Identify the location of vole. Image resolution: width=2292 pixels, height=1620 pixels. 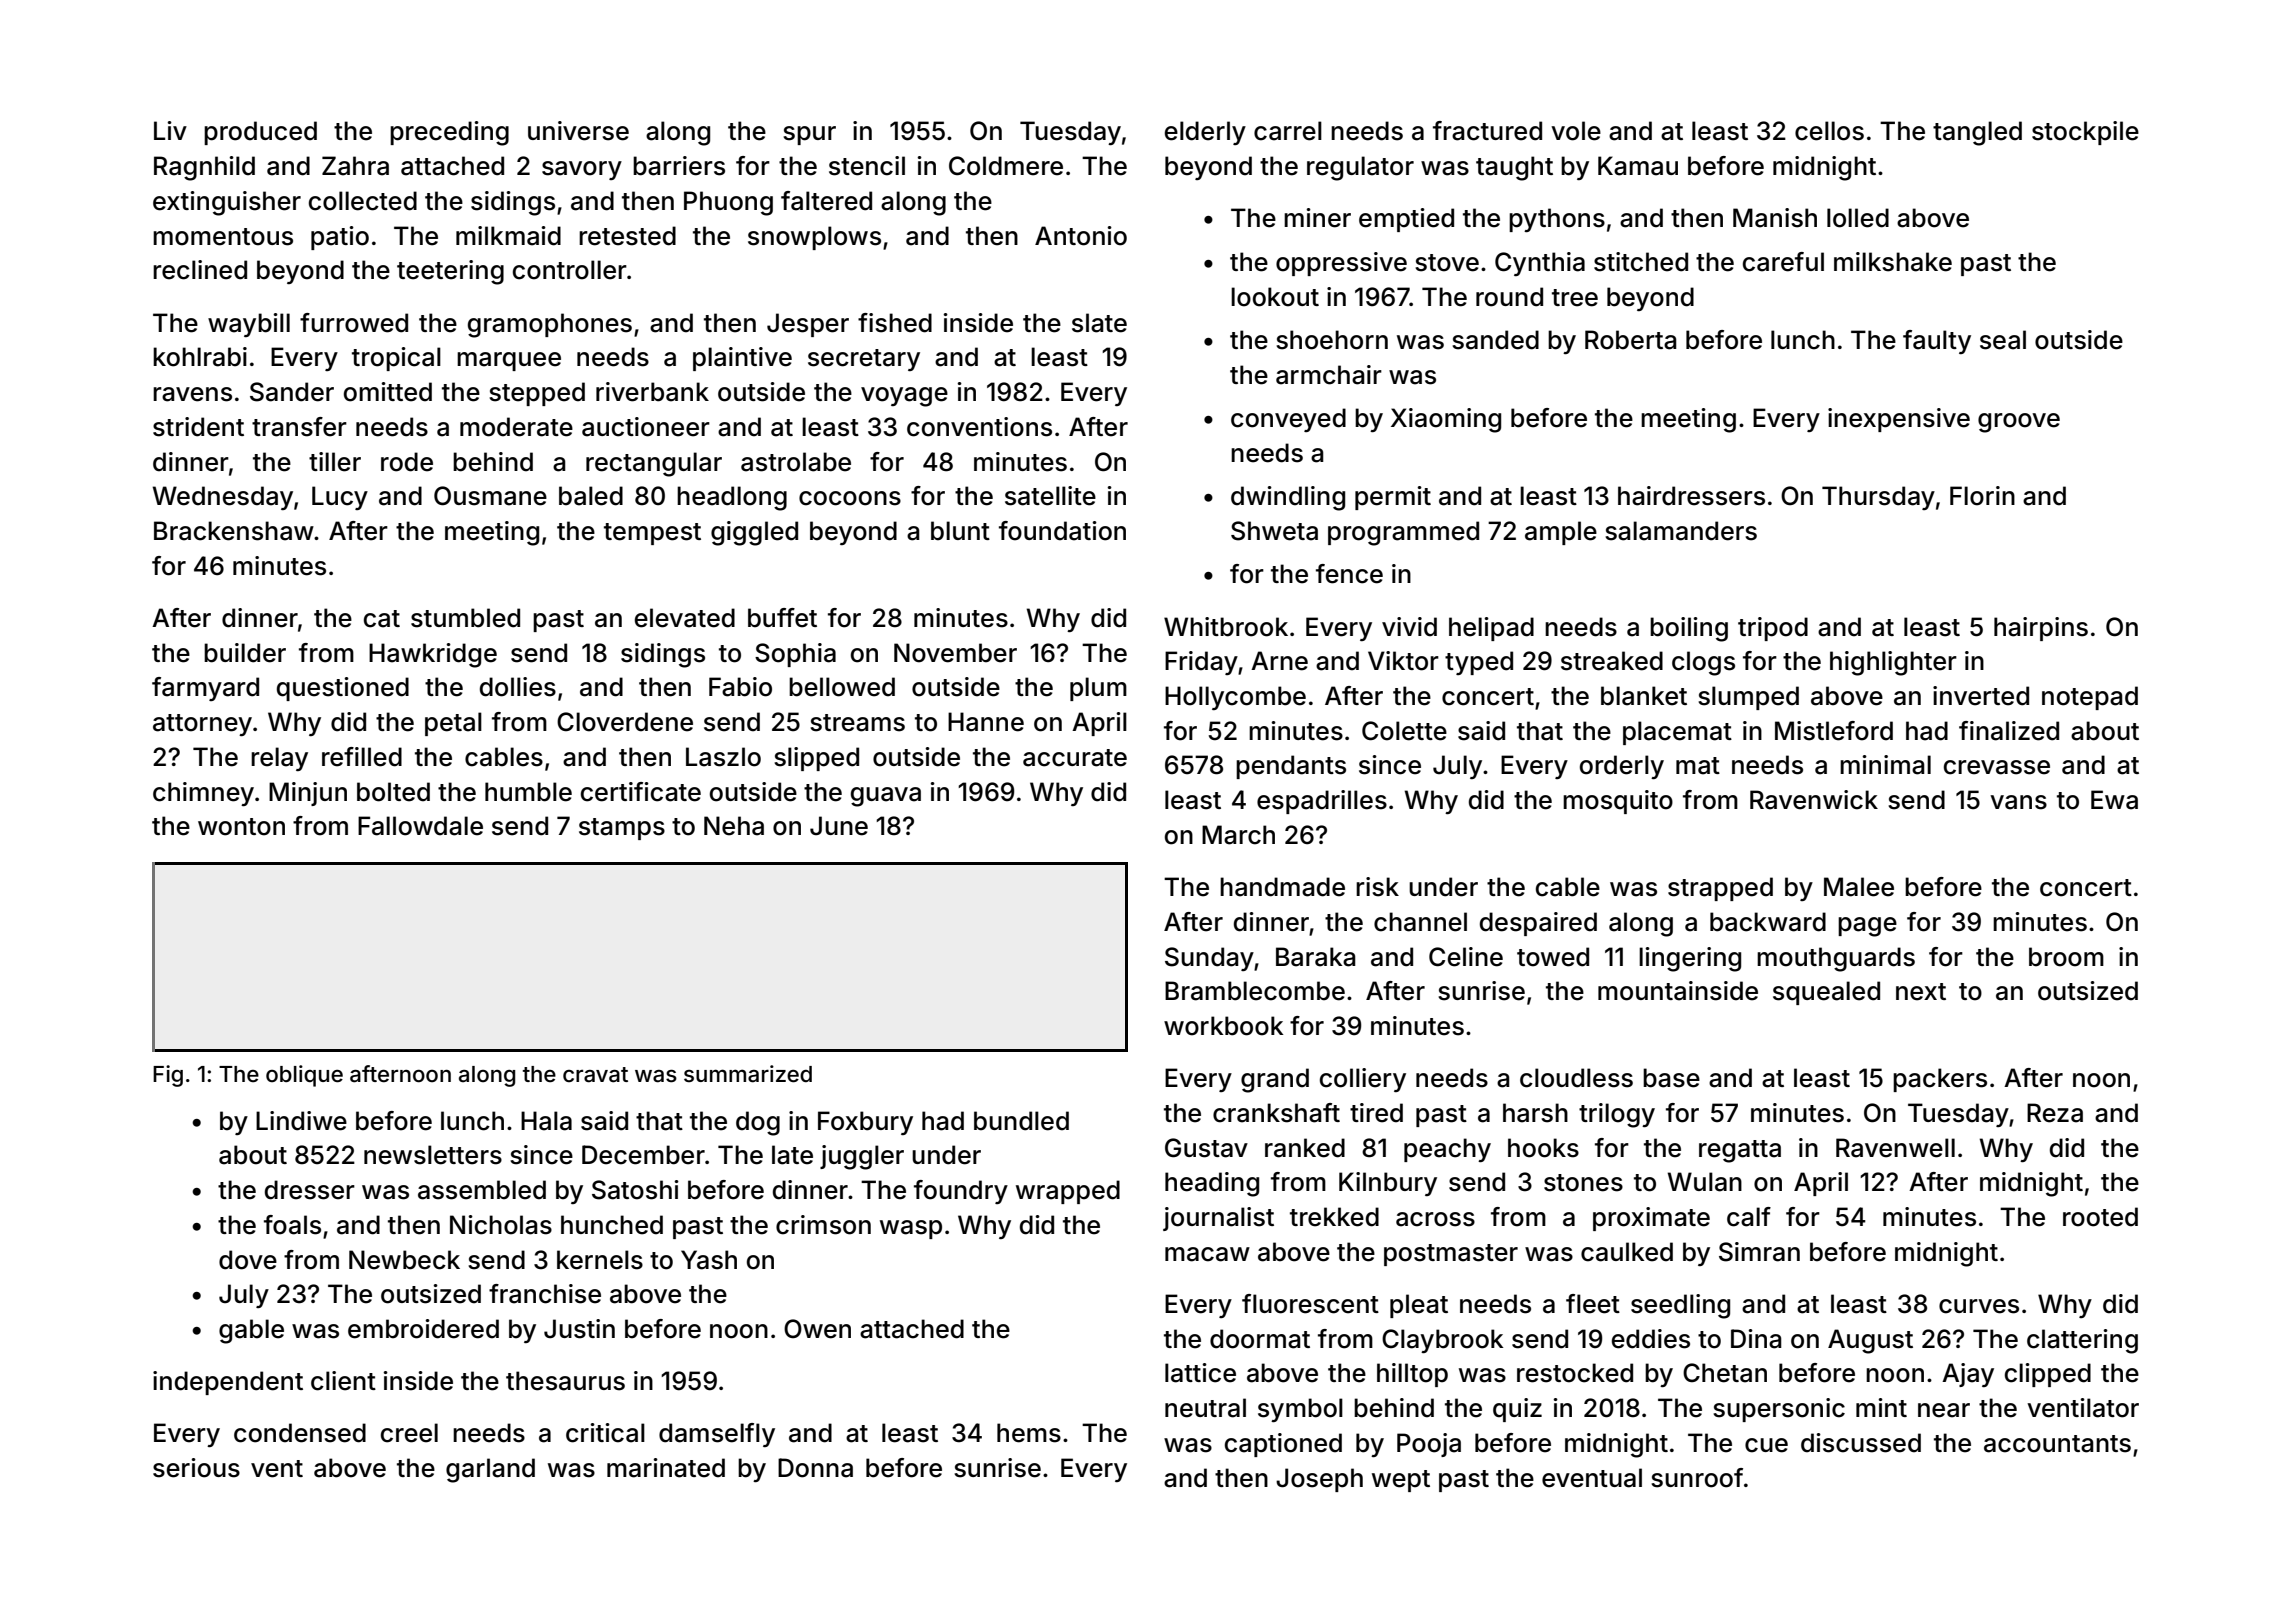
(1576, 131).
